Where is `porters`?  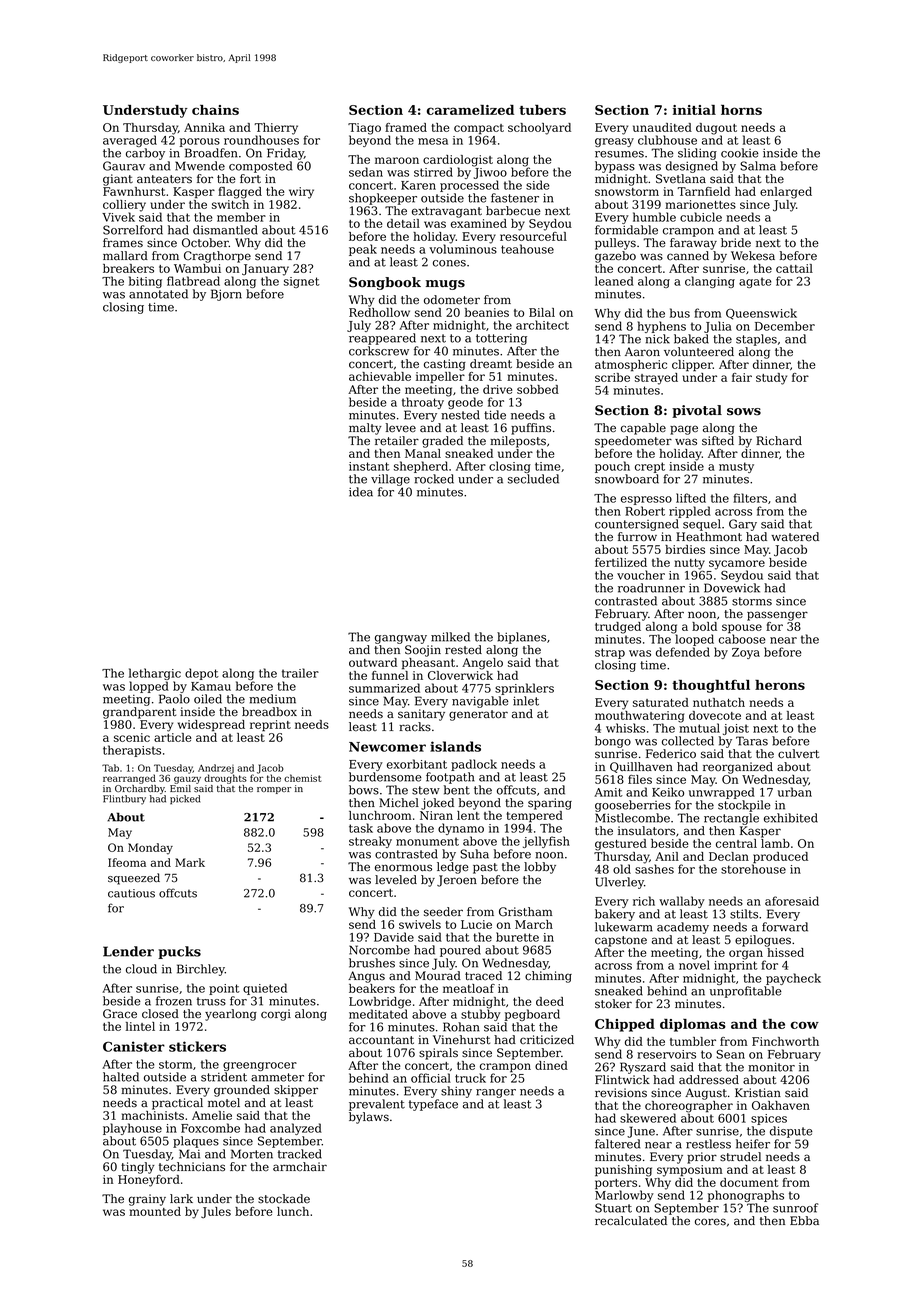 porters is located at coordinates (616, 1184).
